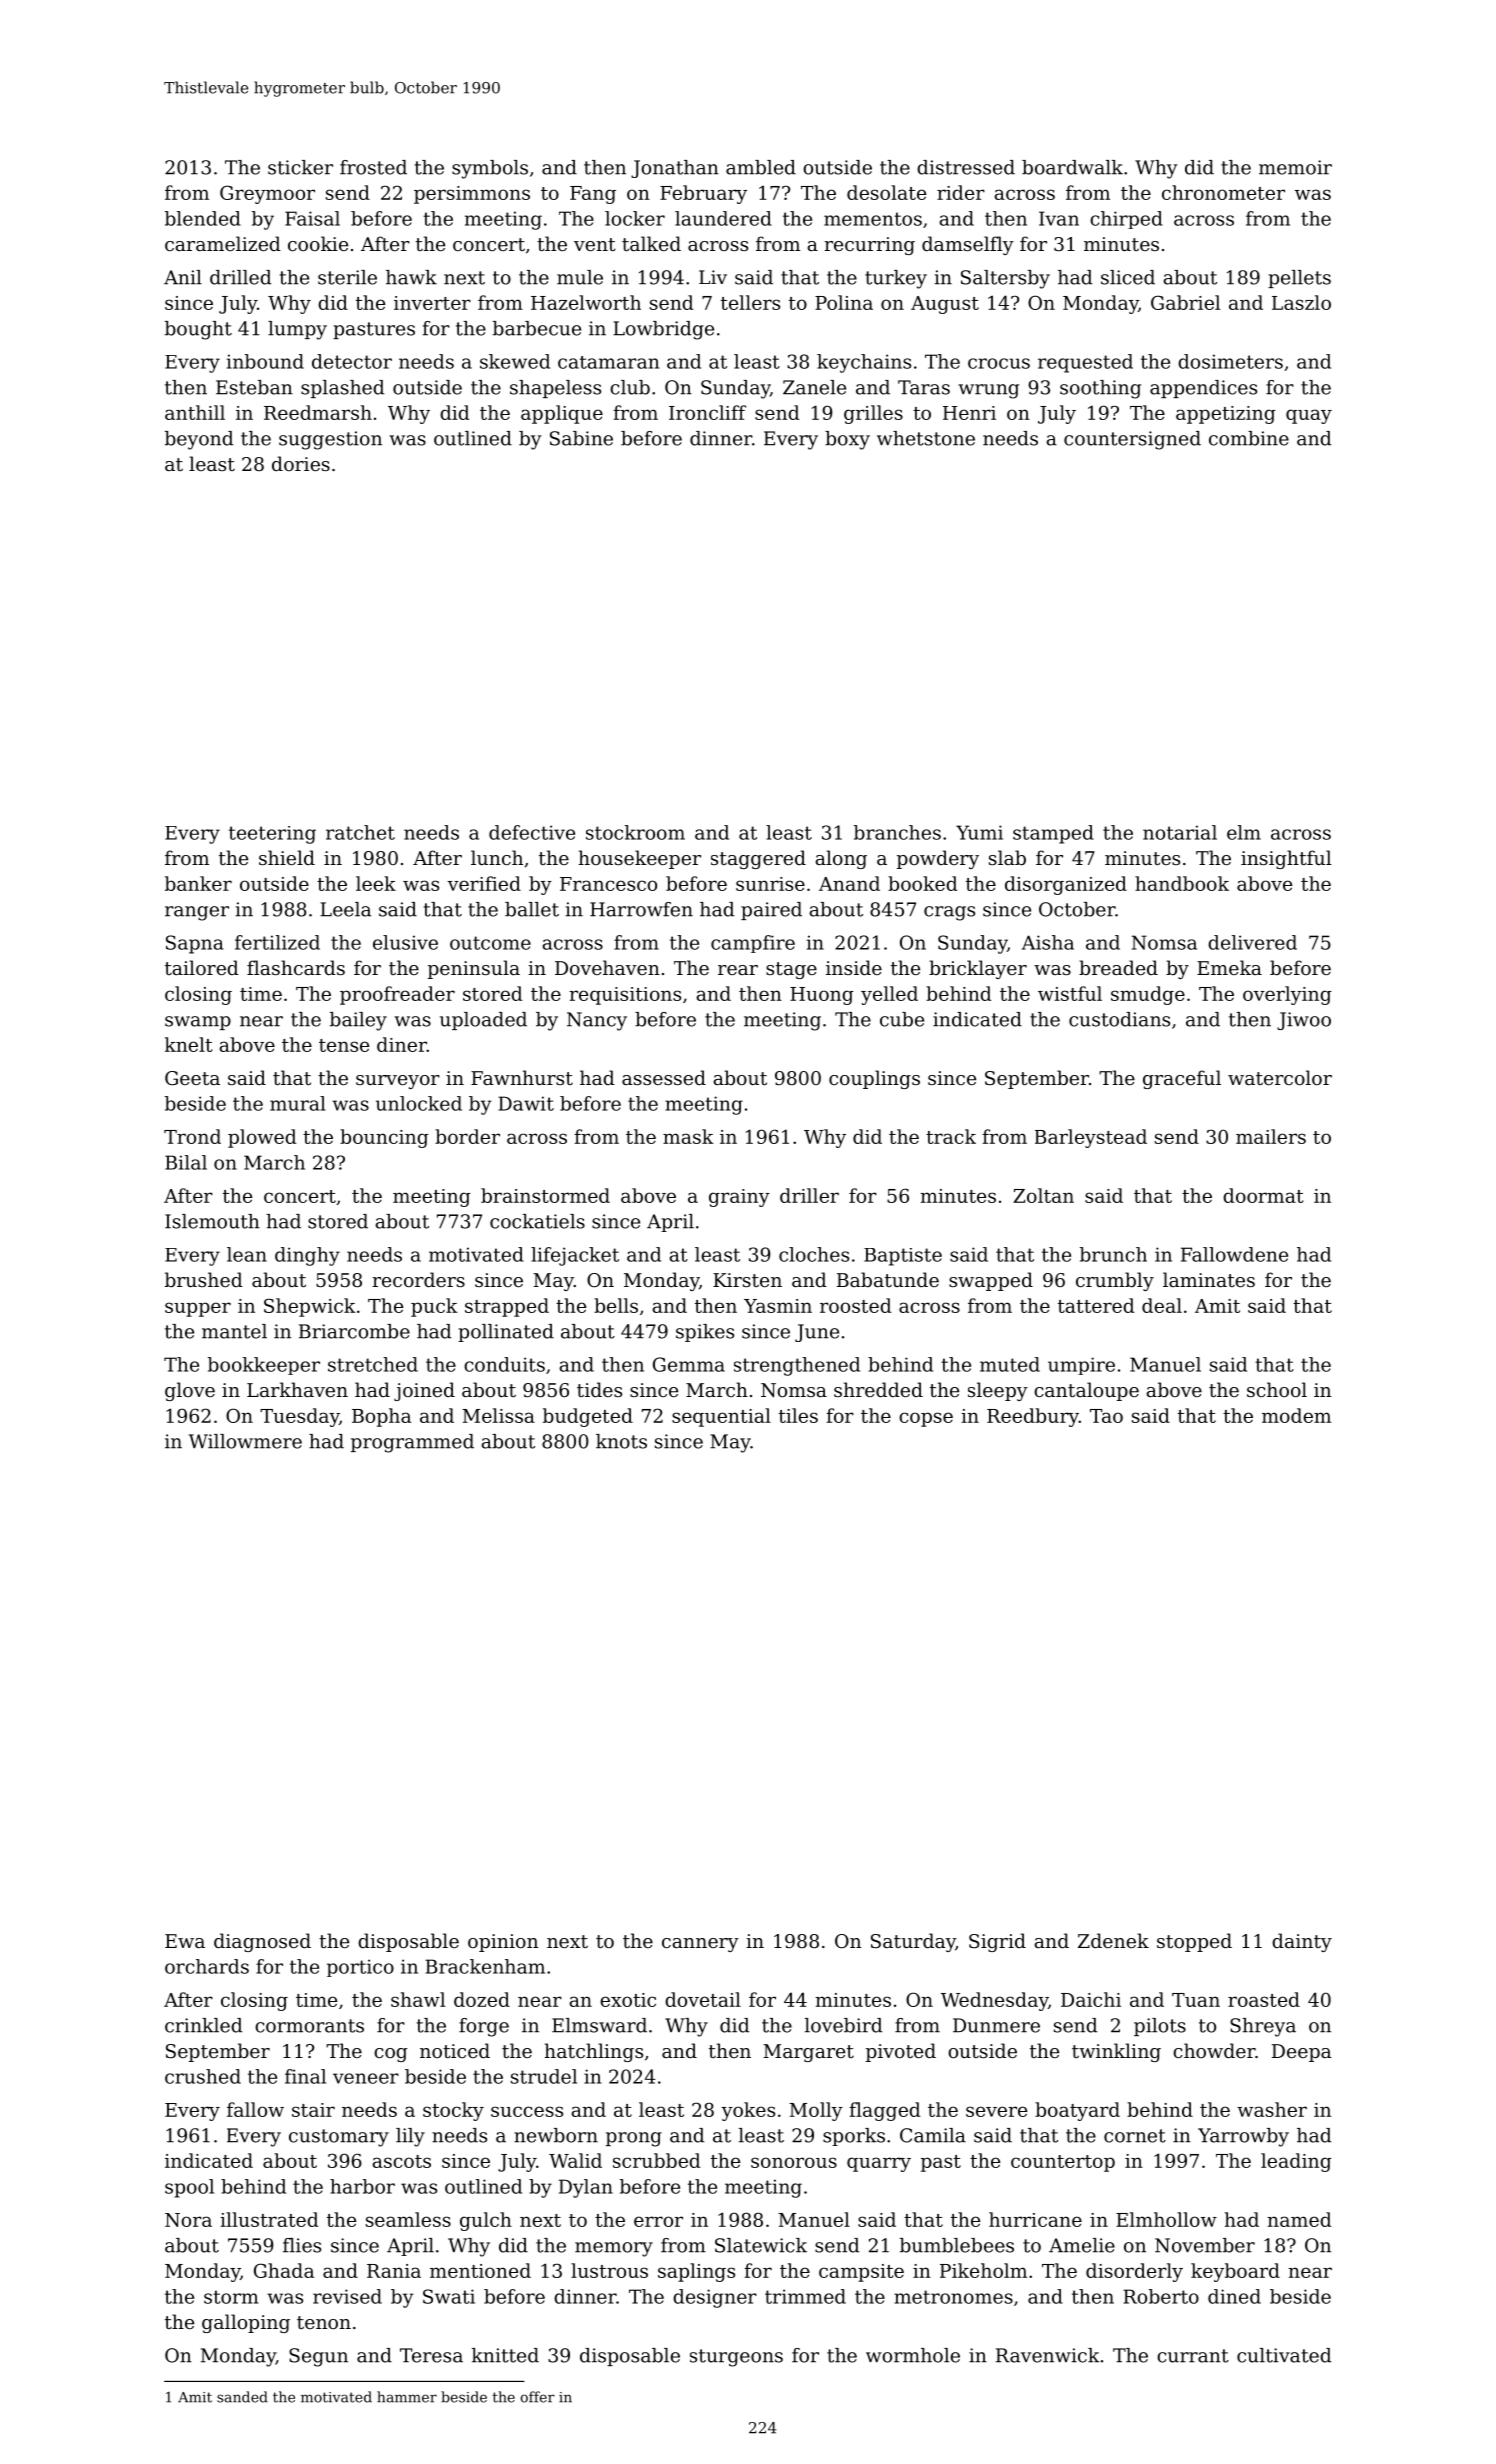  Describe the element at coordinates (1249, 438) in the page. I see `combine` at that location.
